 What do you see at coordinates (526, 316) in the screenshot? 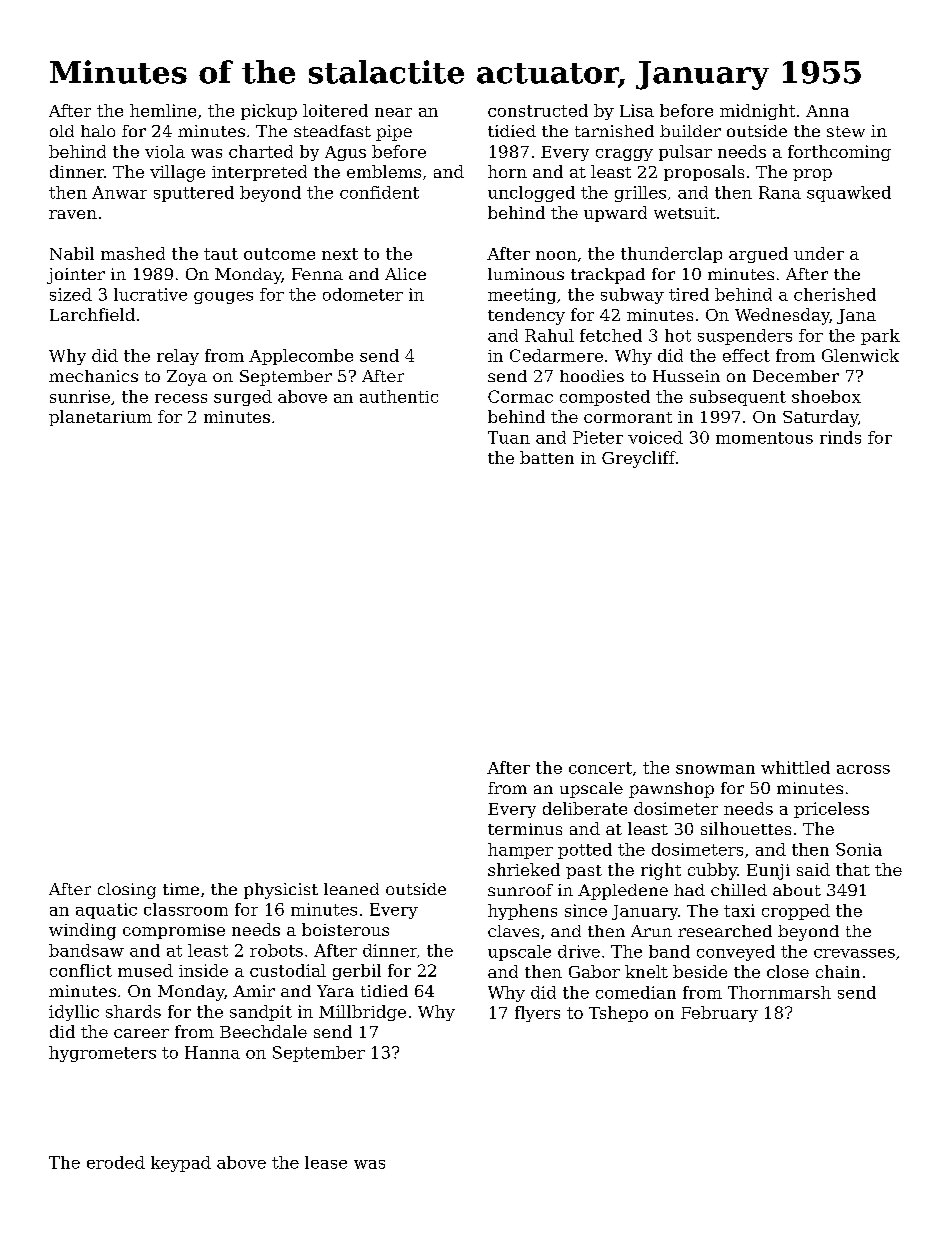
I see `tendency` at bounding box center [526, 316].
